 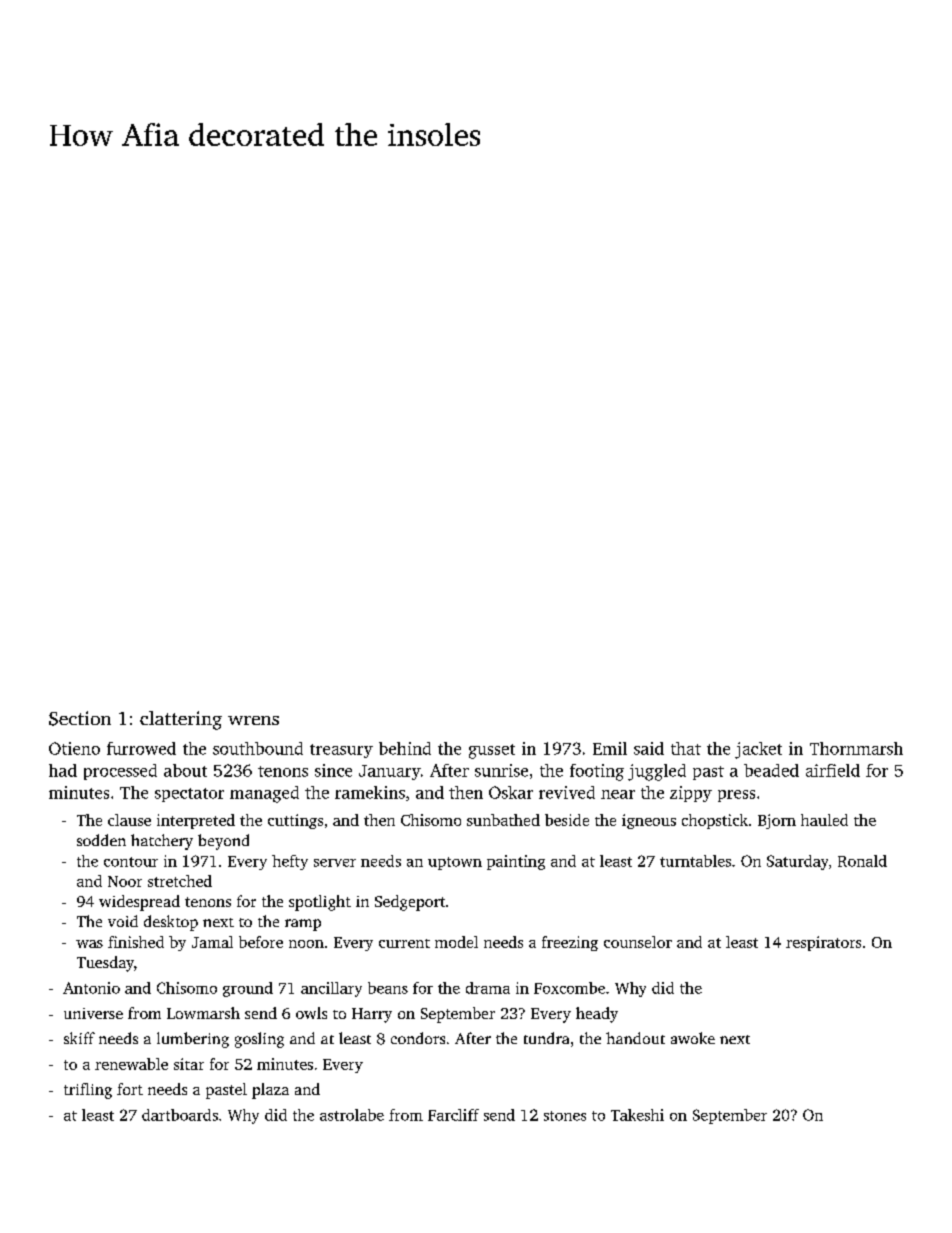 What do you see at coordinates (771, 770) in the image?
I see `beaded` at bounding box center [771, 770].
